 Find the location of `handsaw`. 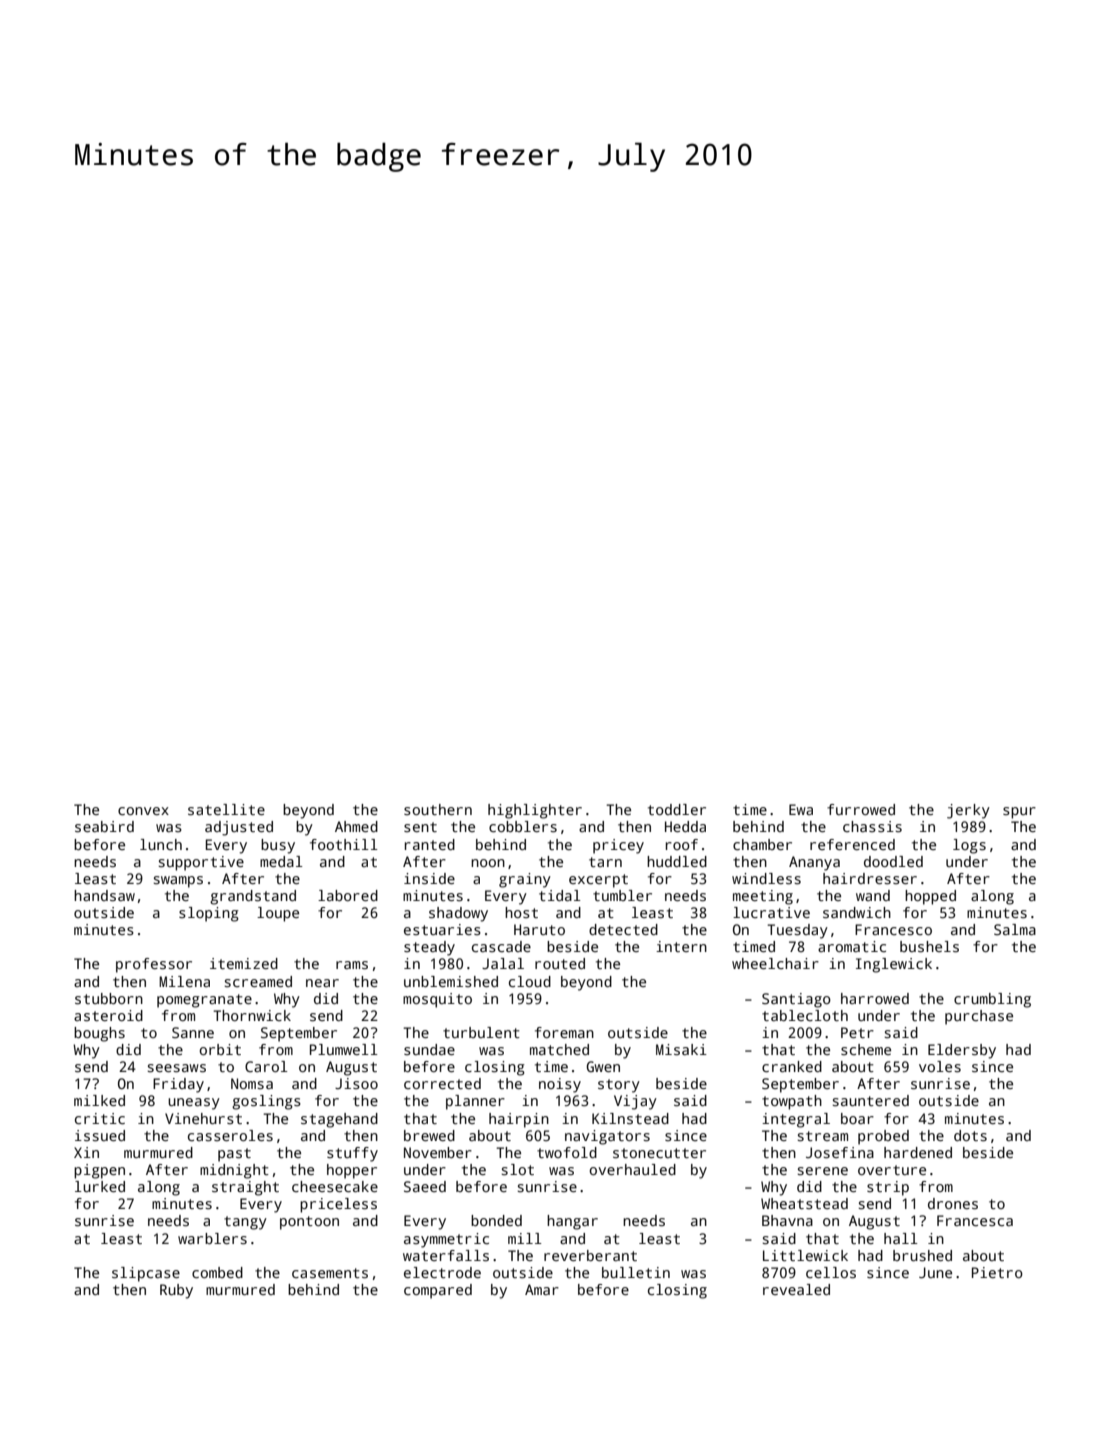

handsaw is located at coordinates (104, 895).
